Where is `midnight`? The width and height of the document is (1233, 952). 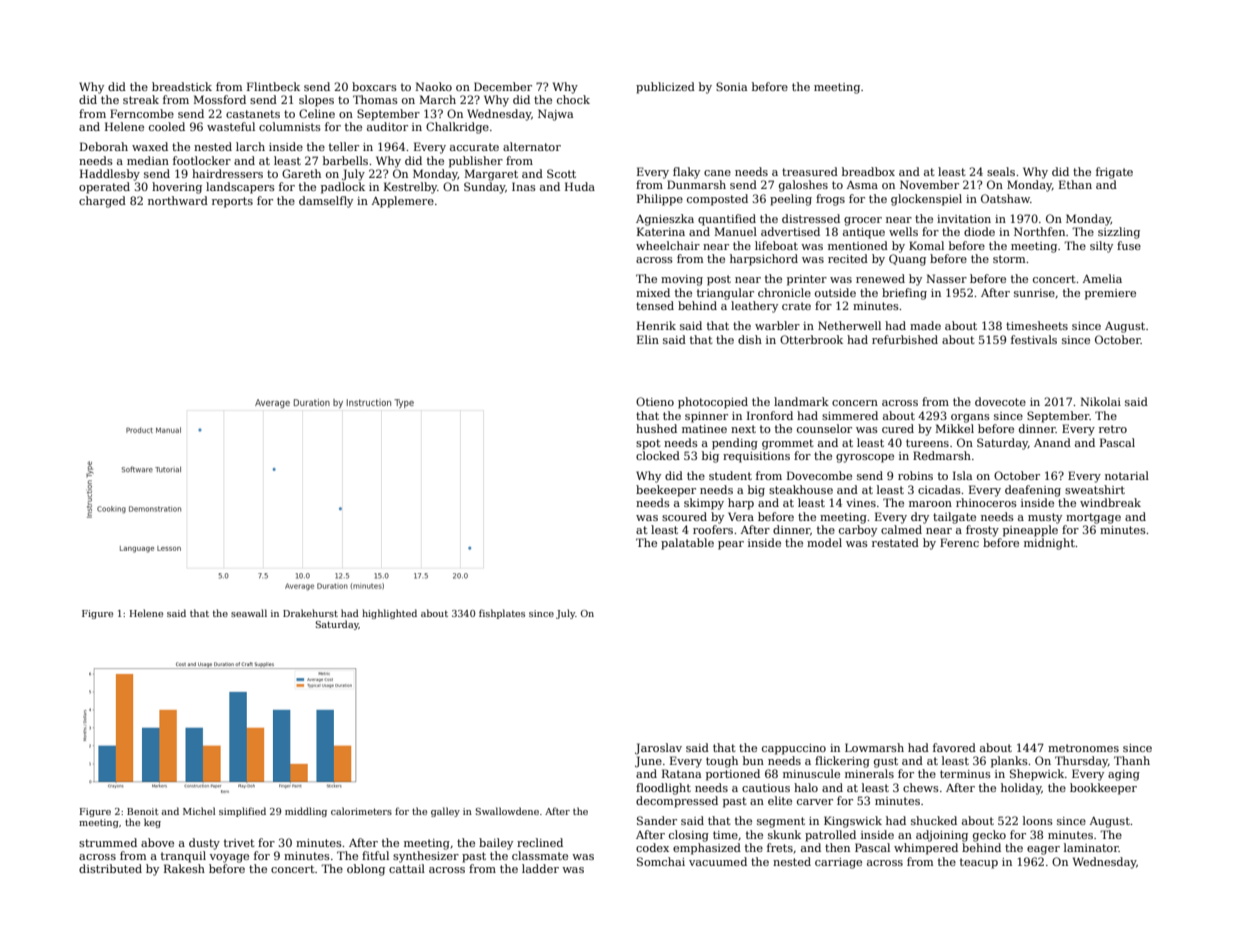 midnight is located at coordinates (1049, 544).
